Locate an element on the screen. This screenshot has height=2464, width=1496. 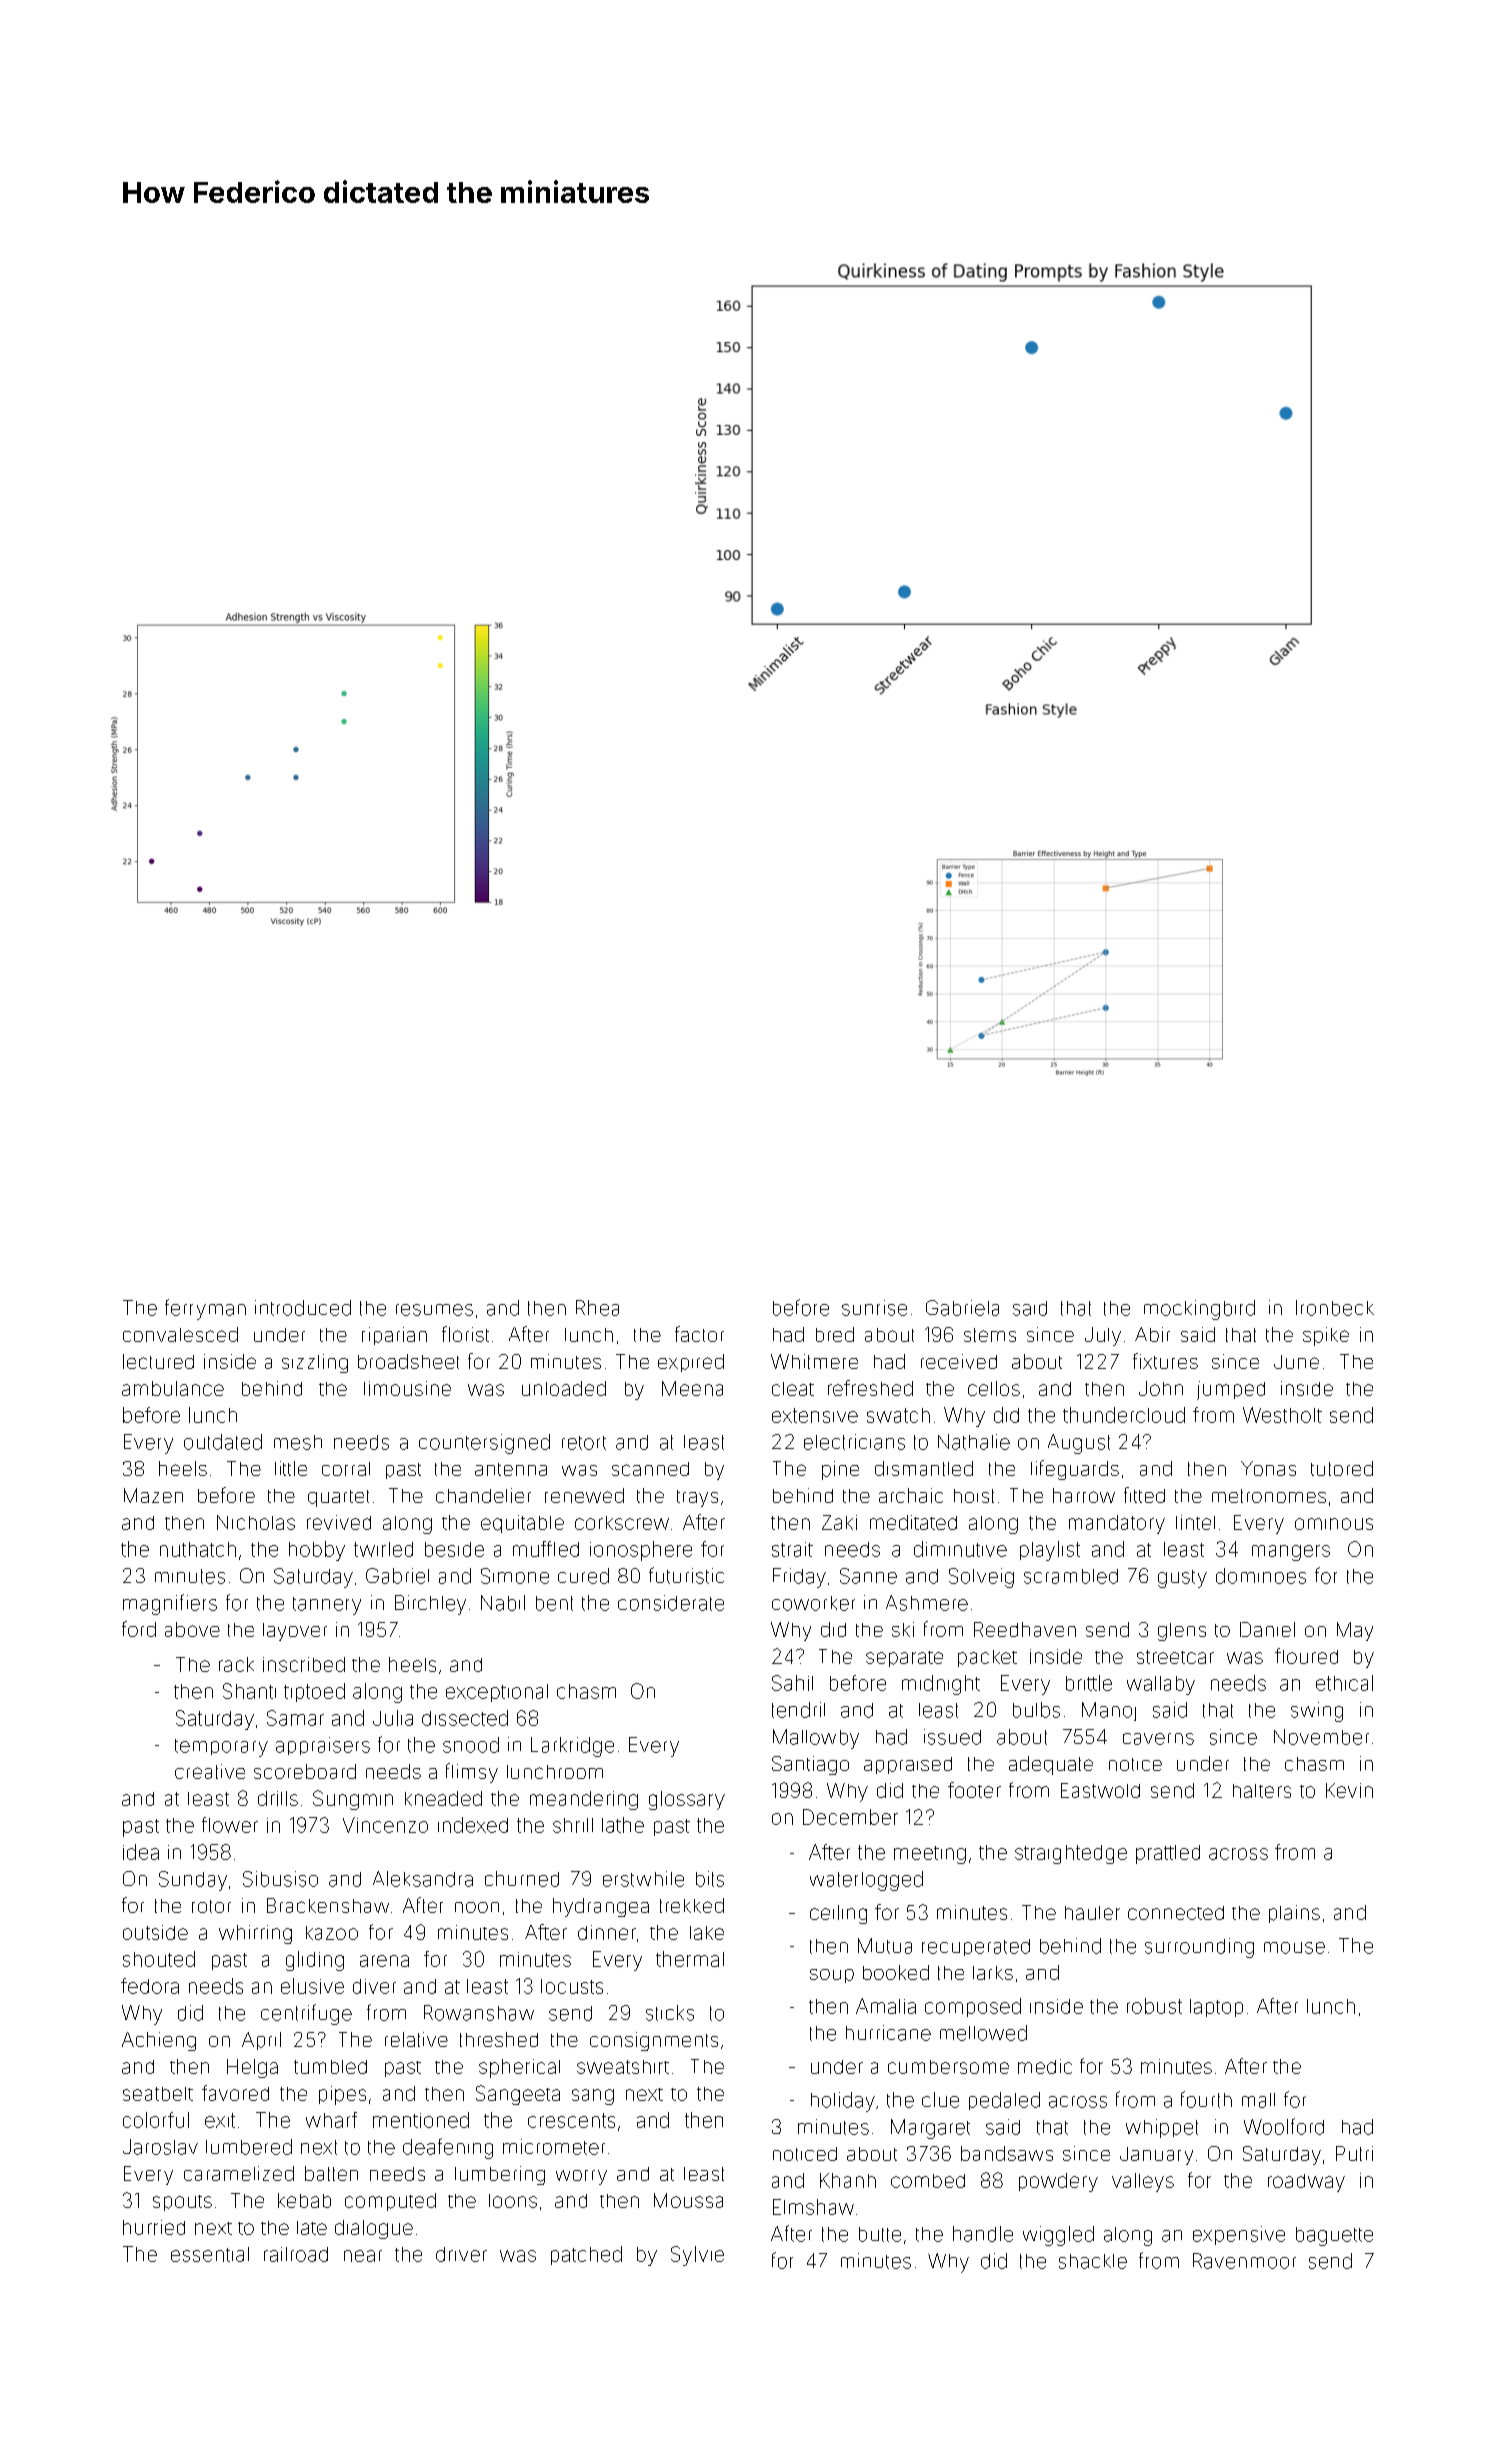
fourth is located at coordinates (1206, 2099).
